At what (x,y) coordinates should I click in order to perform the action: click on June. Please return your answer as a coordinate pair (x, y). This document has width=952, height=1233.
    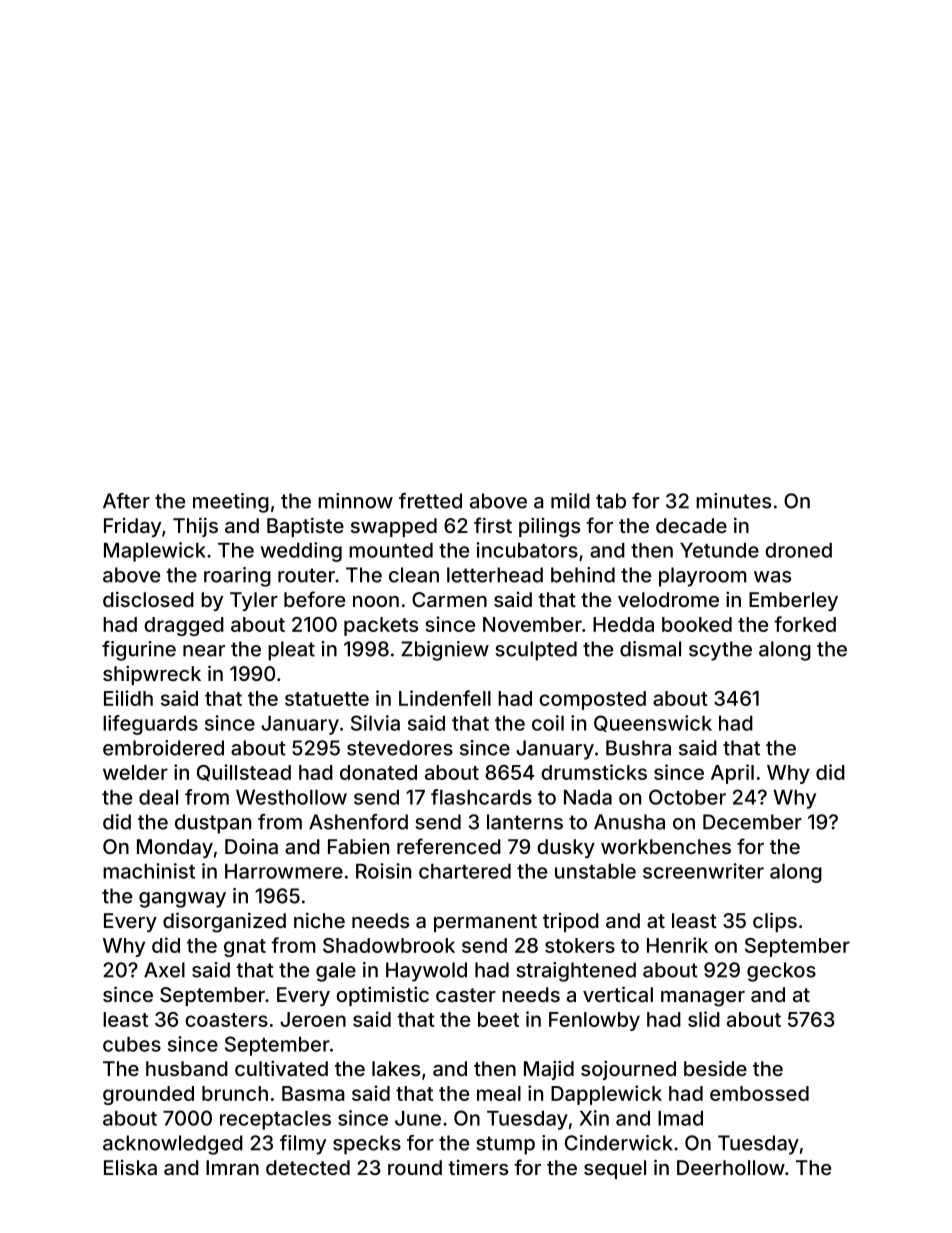
    Looking at the image, I should click on (418, 1118).
